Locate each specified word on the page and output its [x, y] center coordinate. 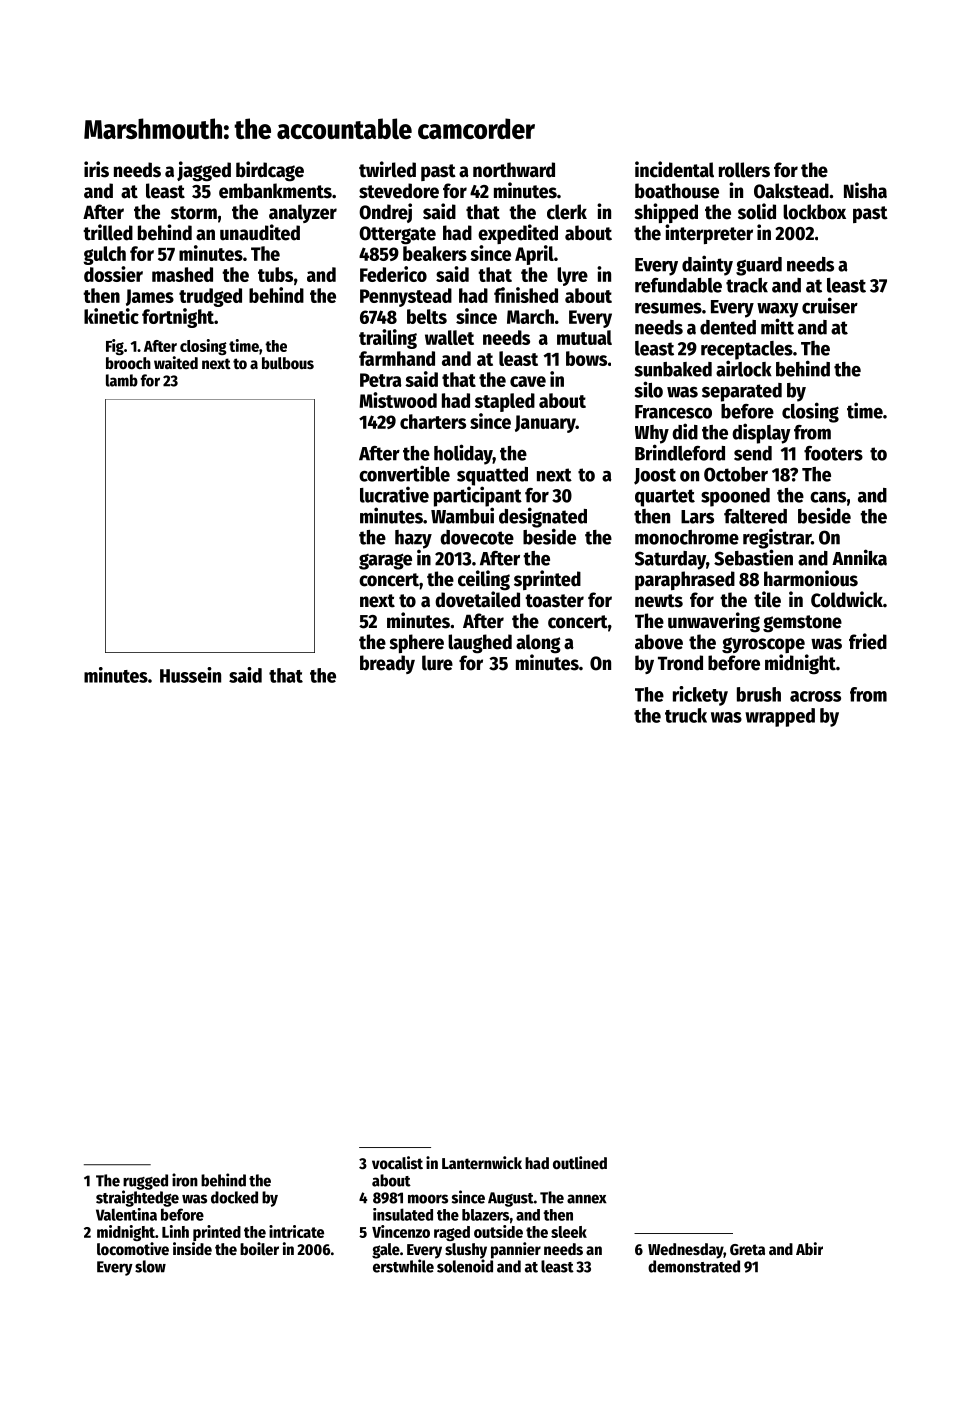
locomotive [133, 1249]
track [747, 285]
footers [833, 453]
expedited [518, 234]
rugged [145, 1182]
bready [387, 664]
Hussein [190, 675]
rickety [700, 696]
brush [759, 694]
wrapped [780, 717]
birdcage [270, 171]
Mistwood [398, 400]
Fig [115, 347]
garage [385, 561]
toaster [554, 601]
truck [686, 715]
